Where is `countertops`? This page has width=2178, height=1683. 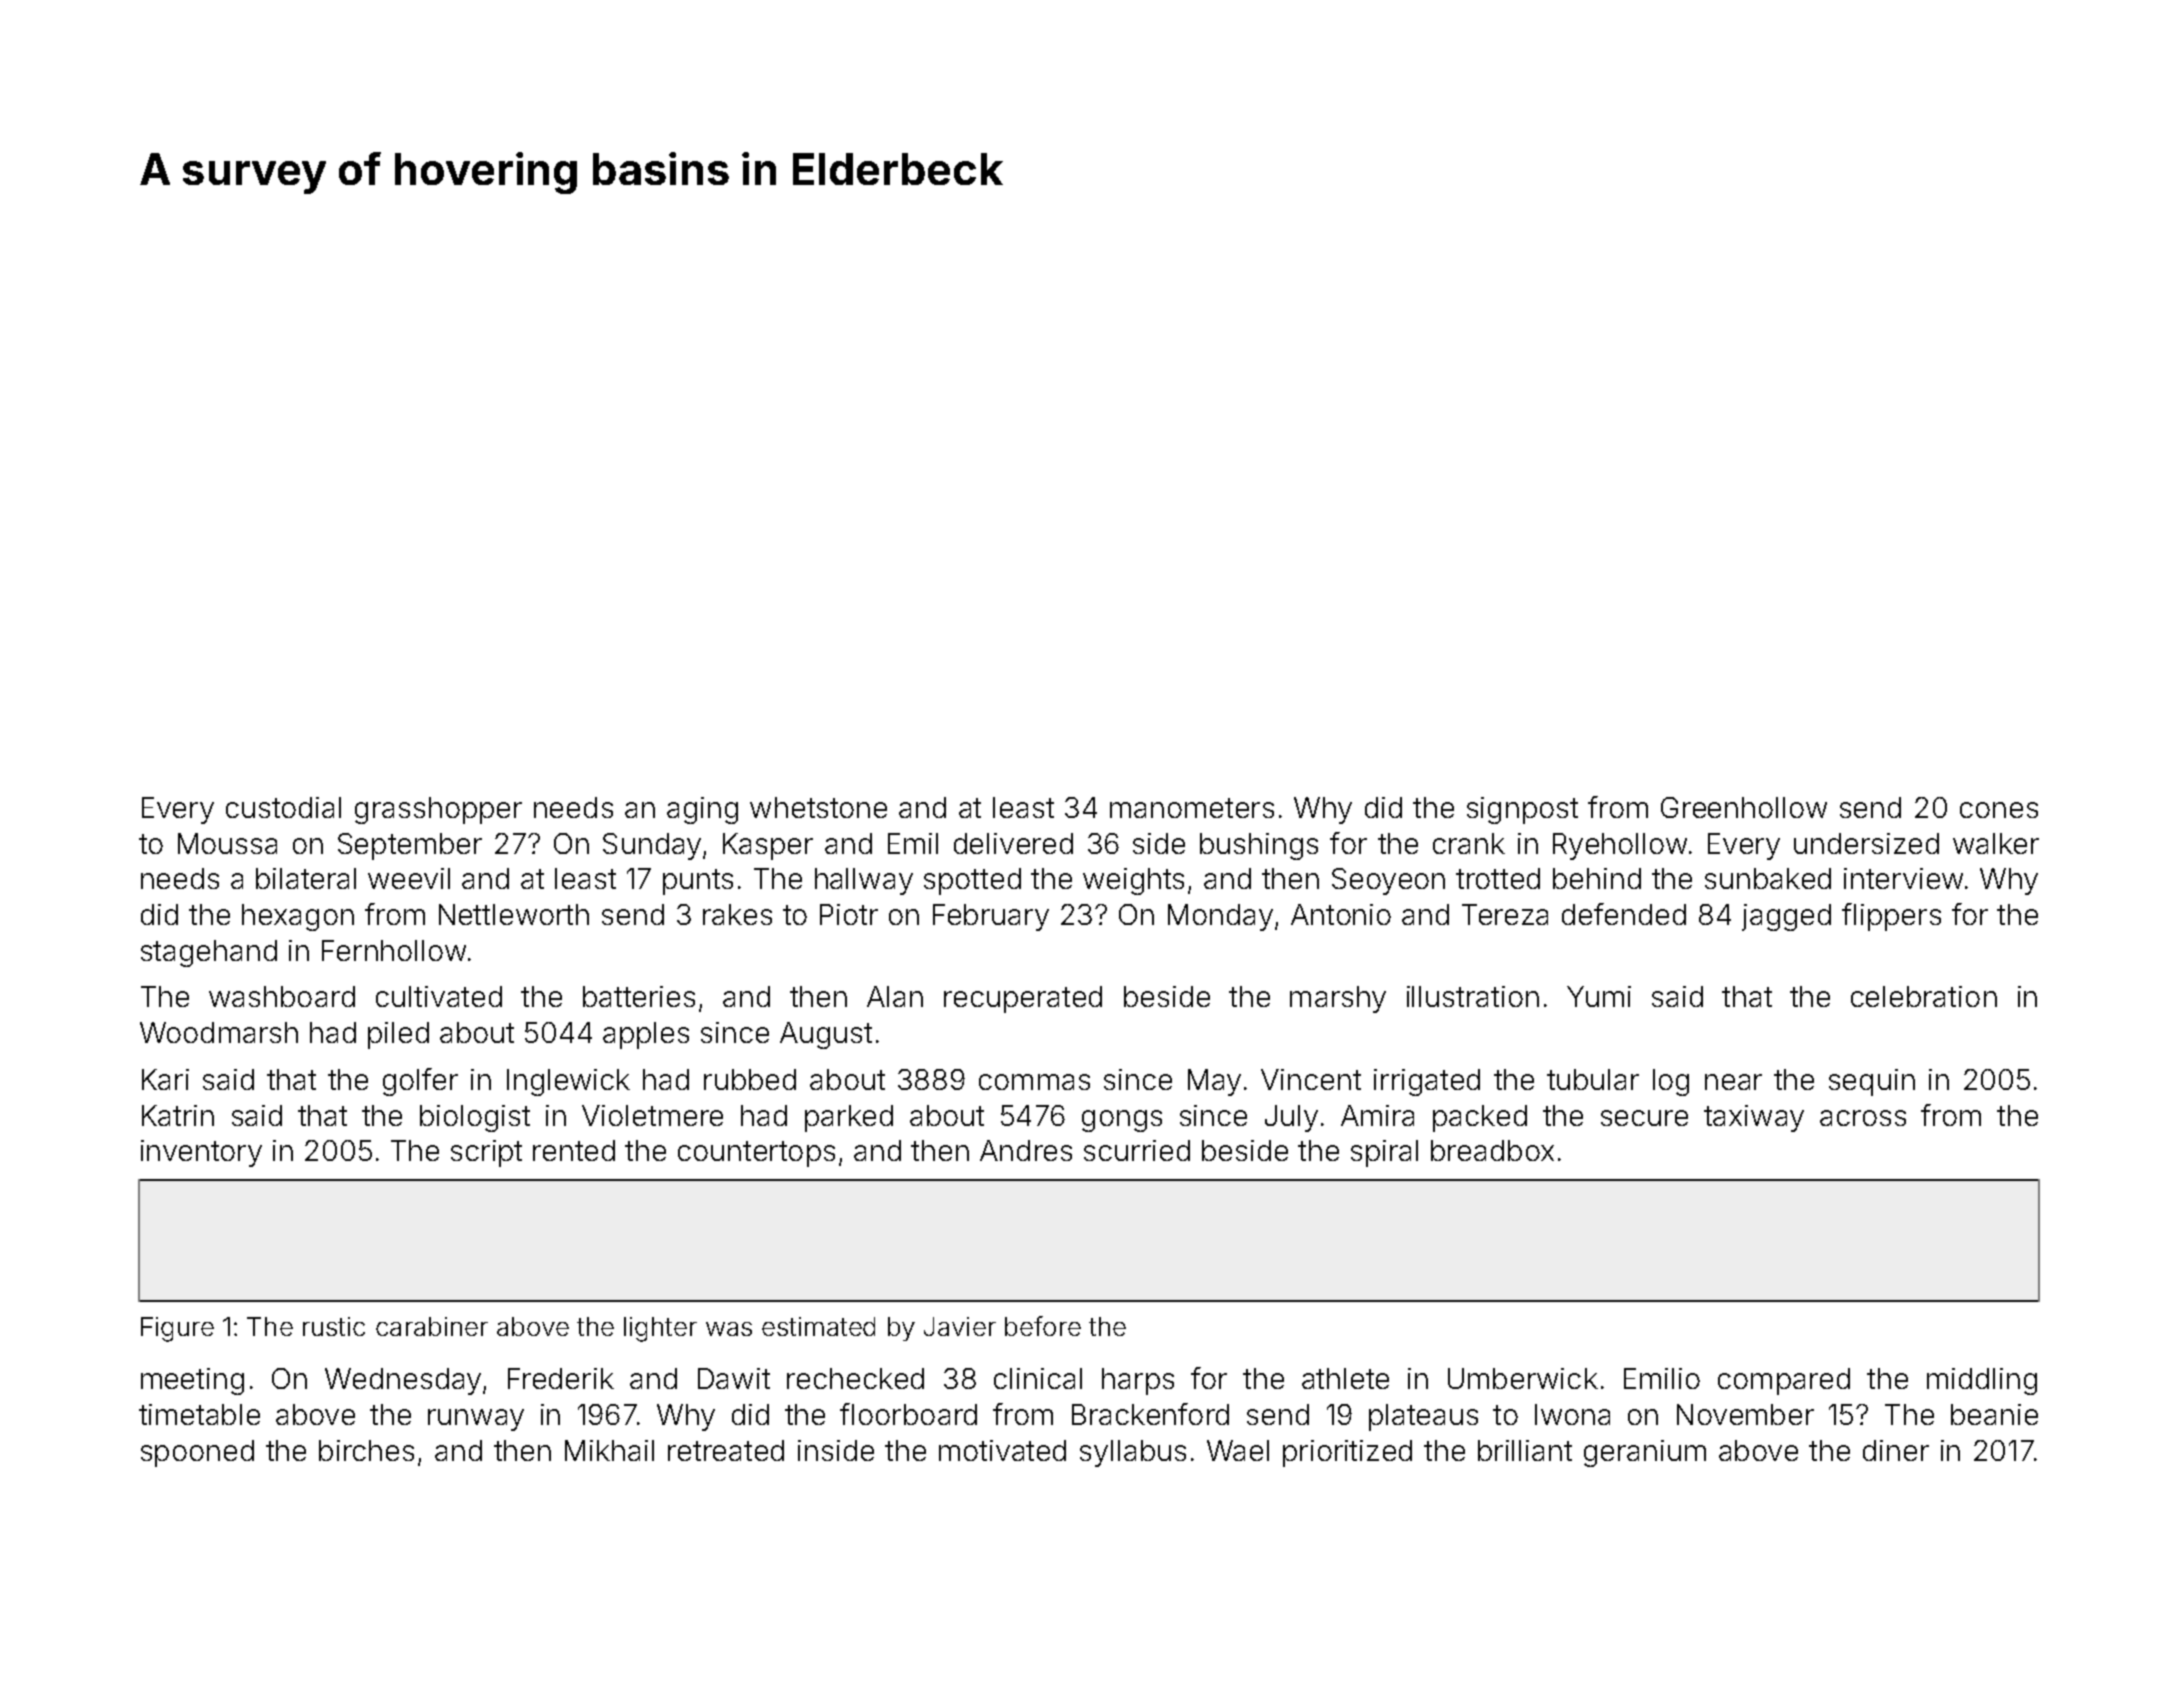
countertops is located at coordinates (756, 1154).
